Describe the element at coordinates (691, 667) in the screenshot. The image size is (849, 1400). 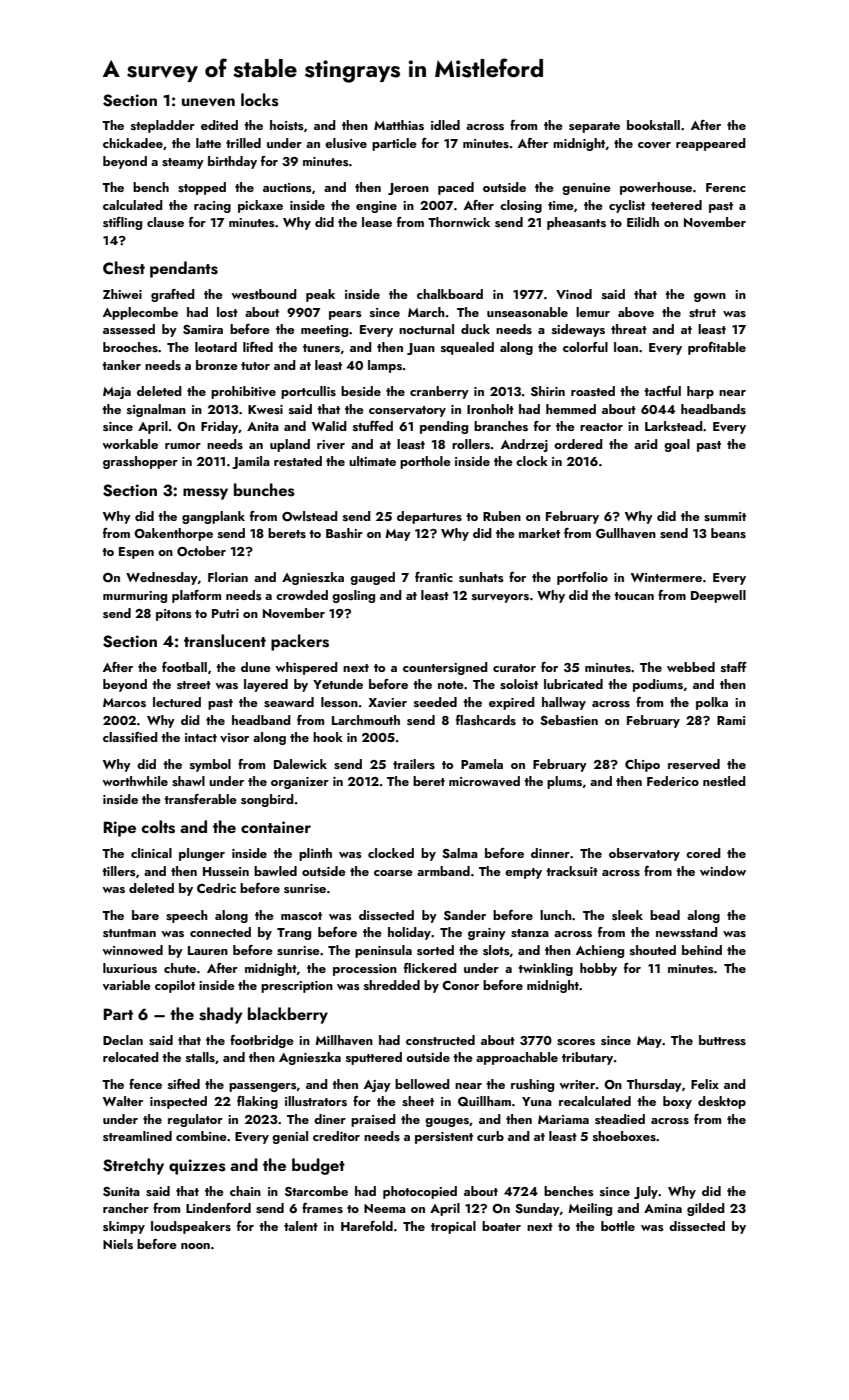
I see `webbed` at that location.
